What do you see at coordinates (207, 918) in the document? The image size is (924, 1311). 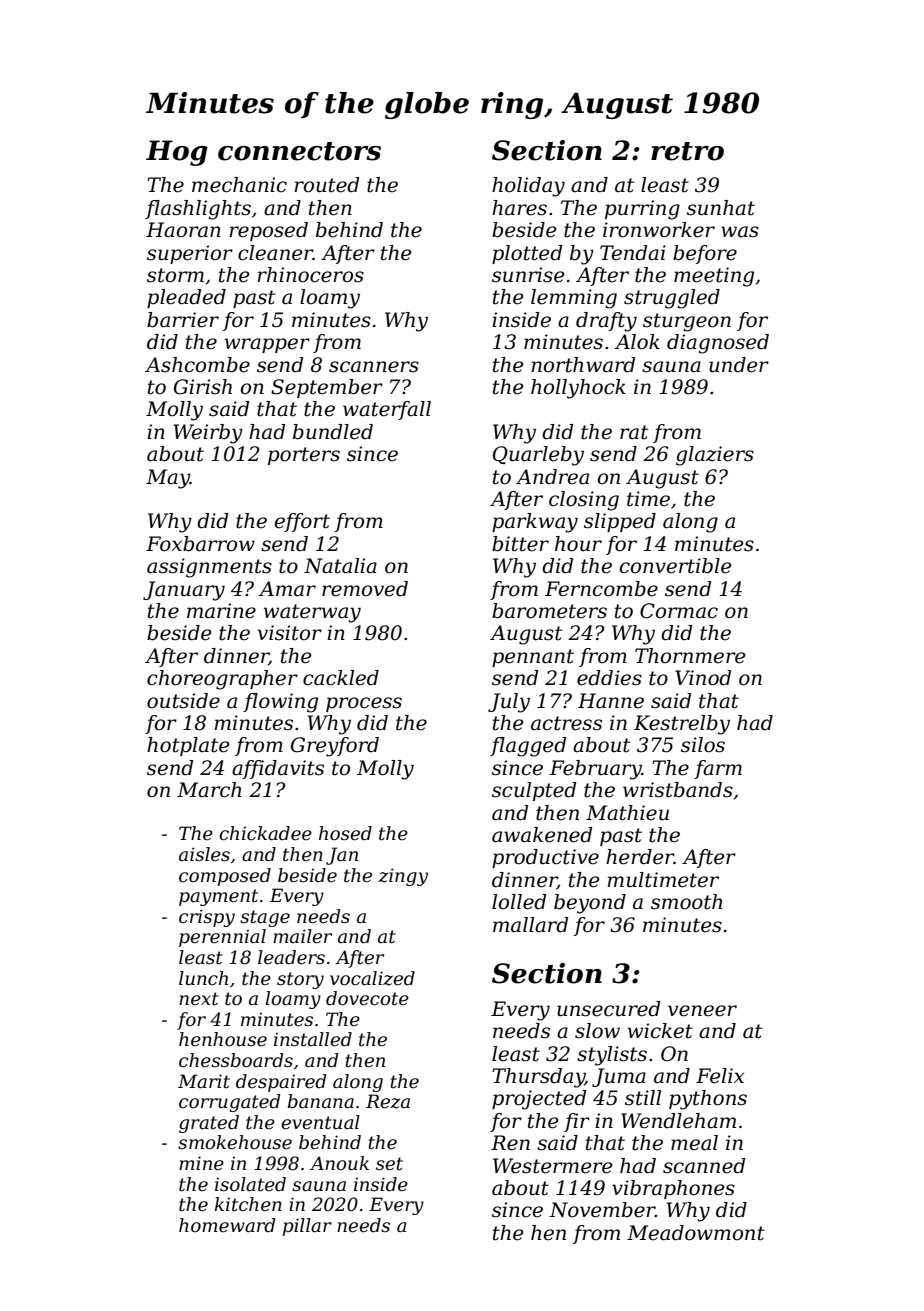 I see `crispy` at bounding box center [207, 918].
